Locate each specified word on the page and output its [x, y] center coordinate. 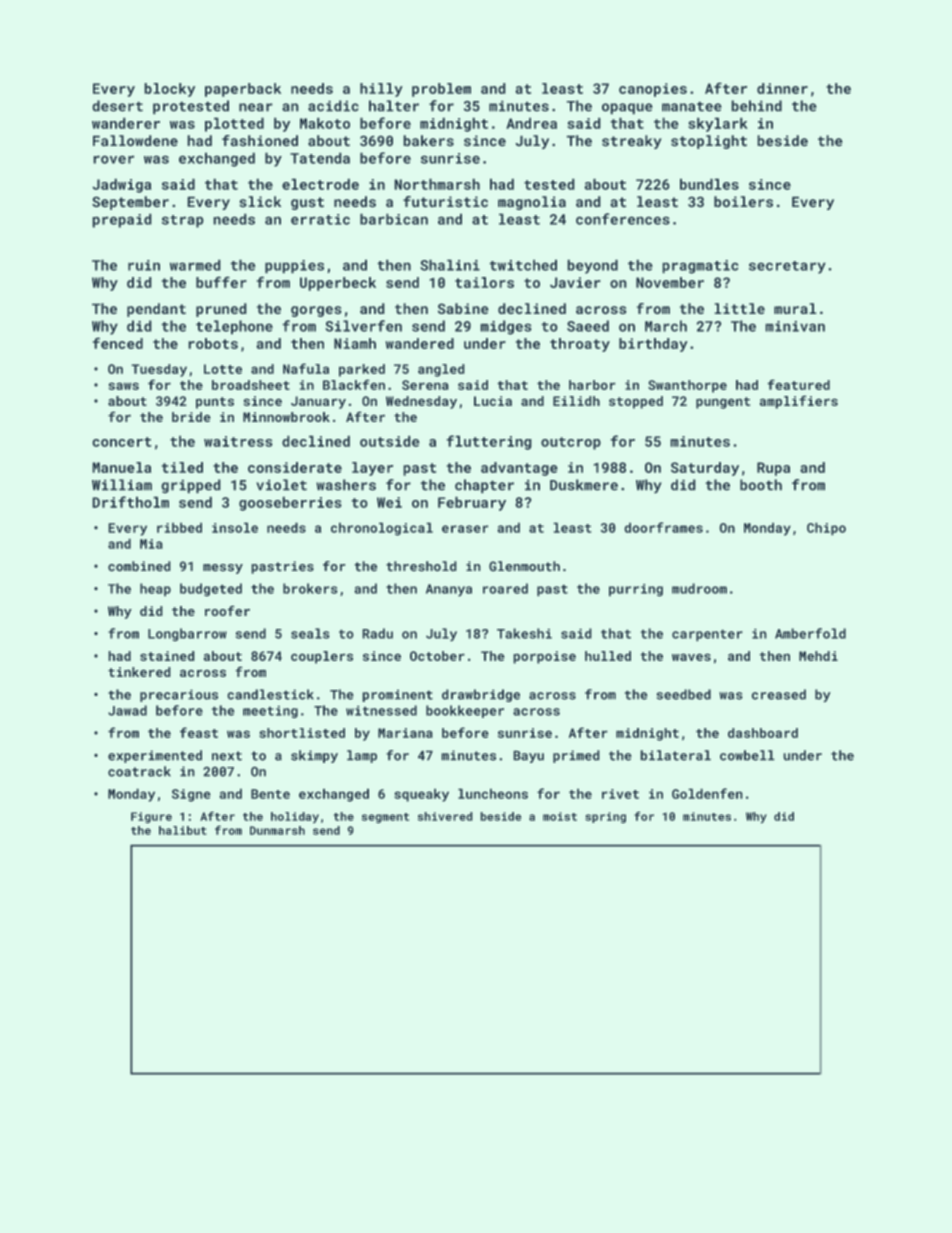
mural [795, 308]
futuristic [445, 201]
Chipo [826, 529]
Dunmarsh [277, 830]
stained [167, 656]
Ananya [449, 590]
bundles [709, 184]
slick [260, 201]
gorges [316, 311]
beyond [593, 267]
